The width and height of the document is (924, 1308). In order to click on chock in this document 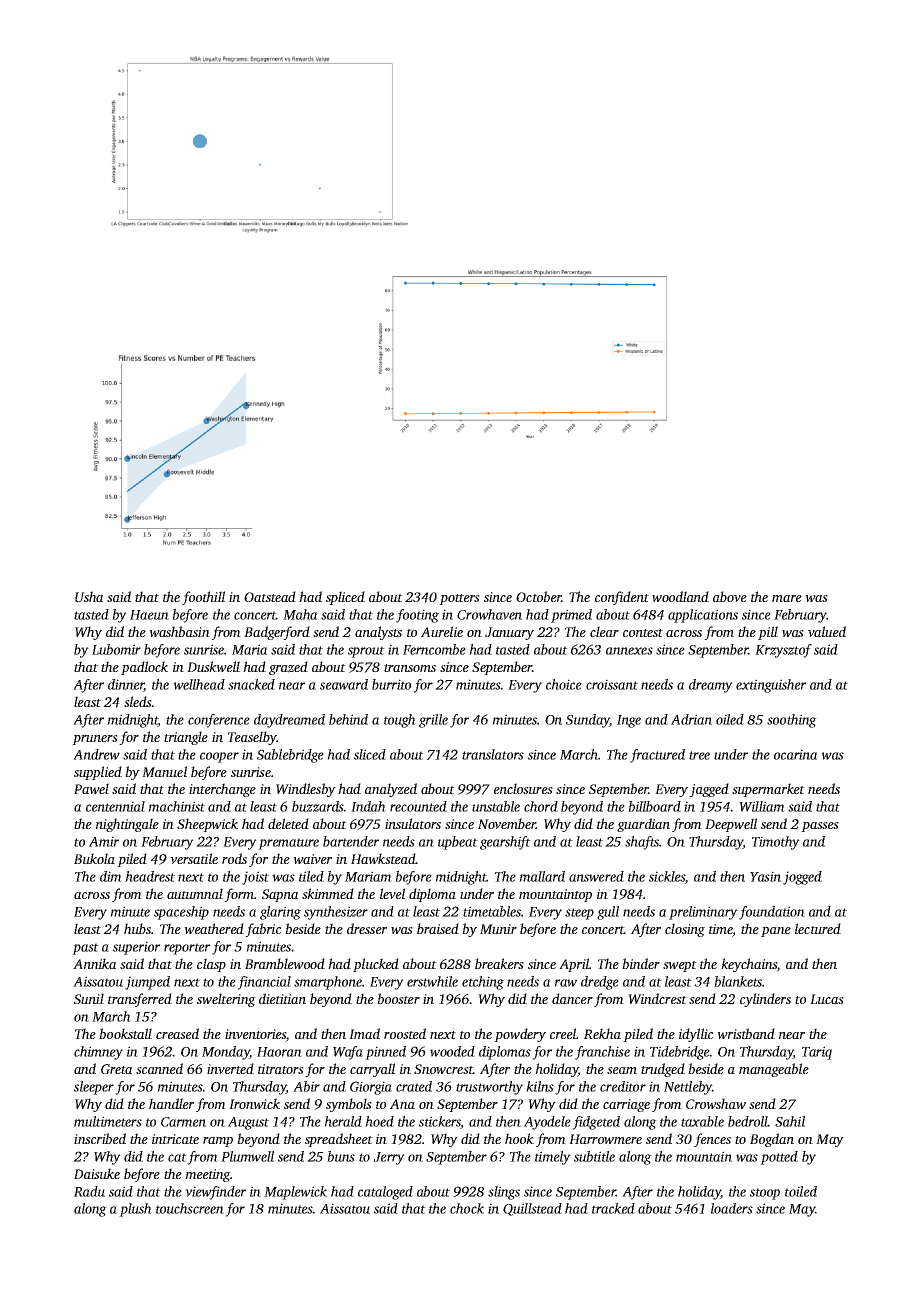, I will do `click(467, 1208)`.
